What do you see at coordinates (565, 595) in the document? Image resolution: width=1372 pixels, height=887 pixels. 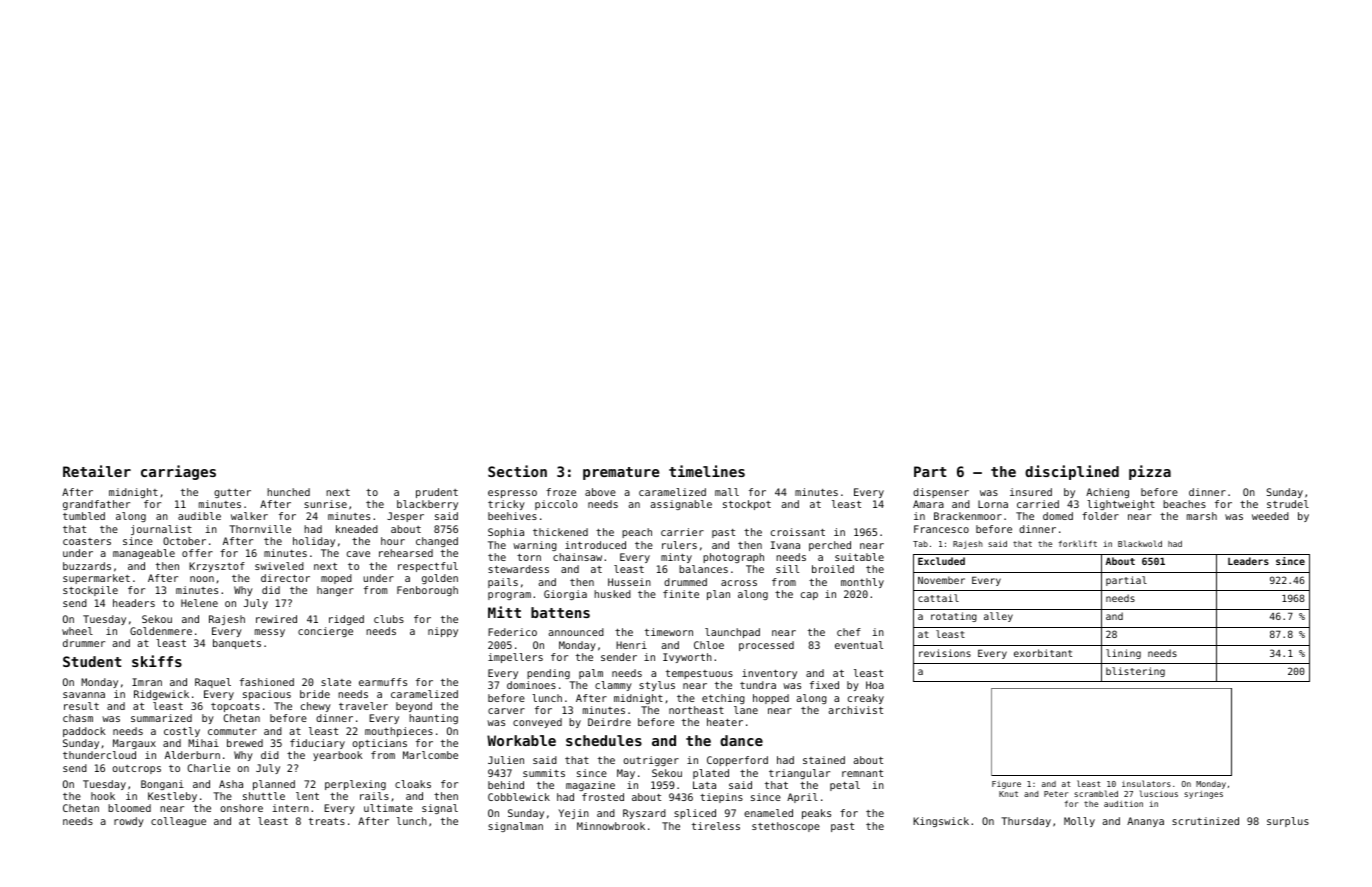 I see `Giorgia` at bounding box center [565, 595].
